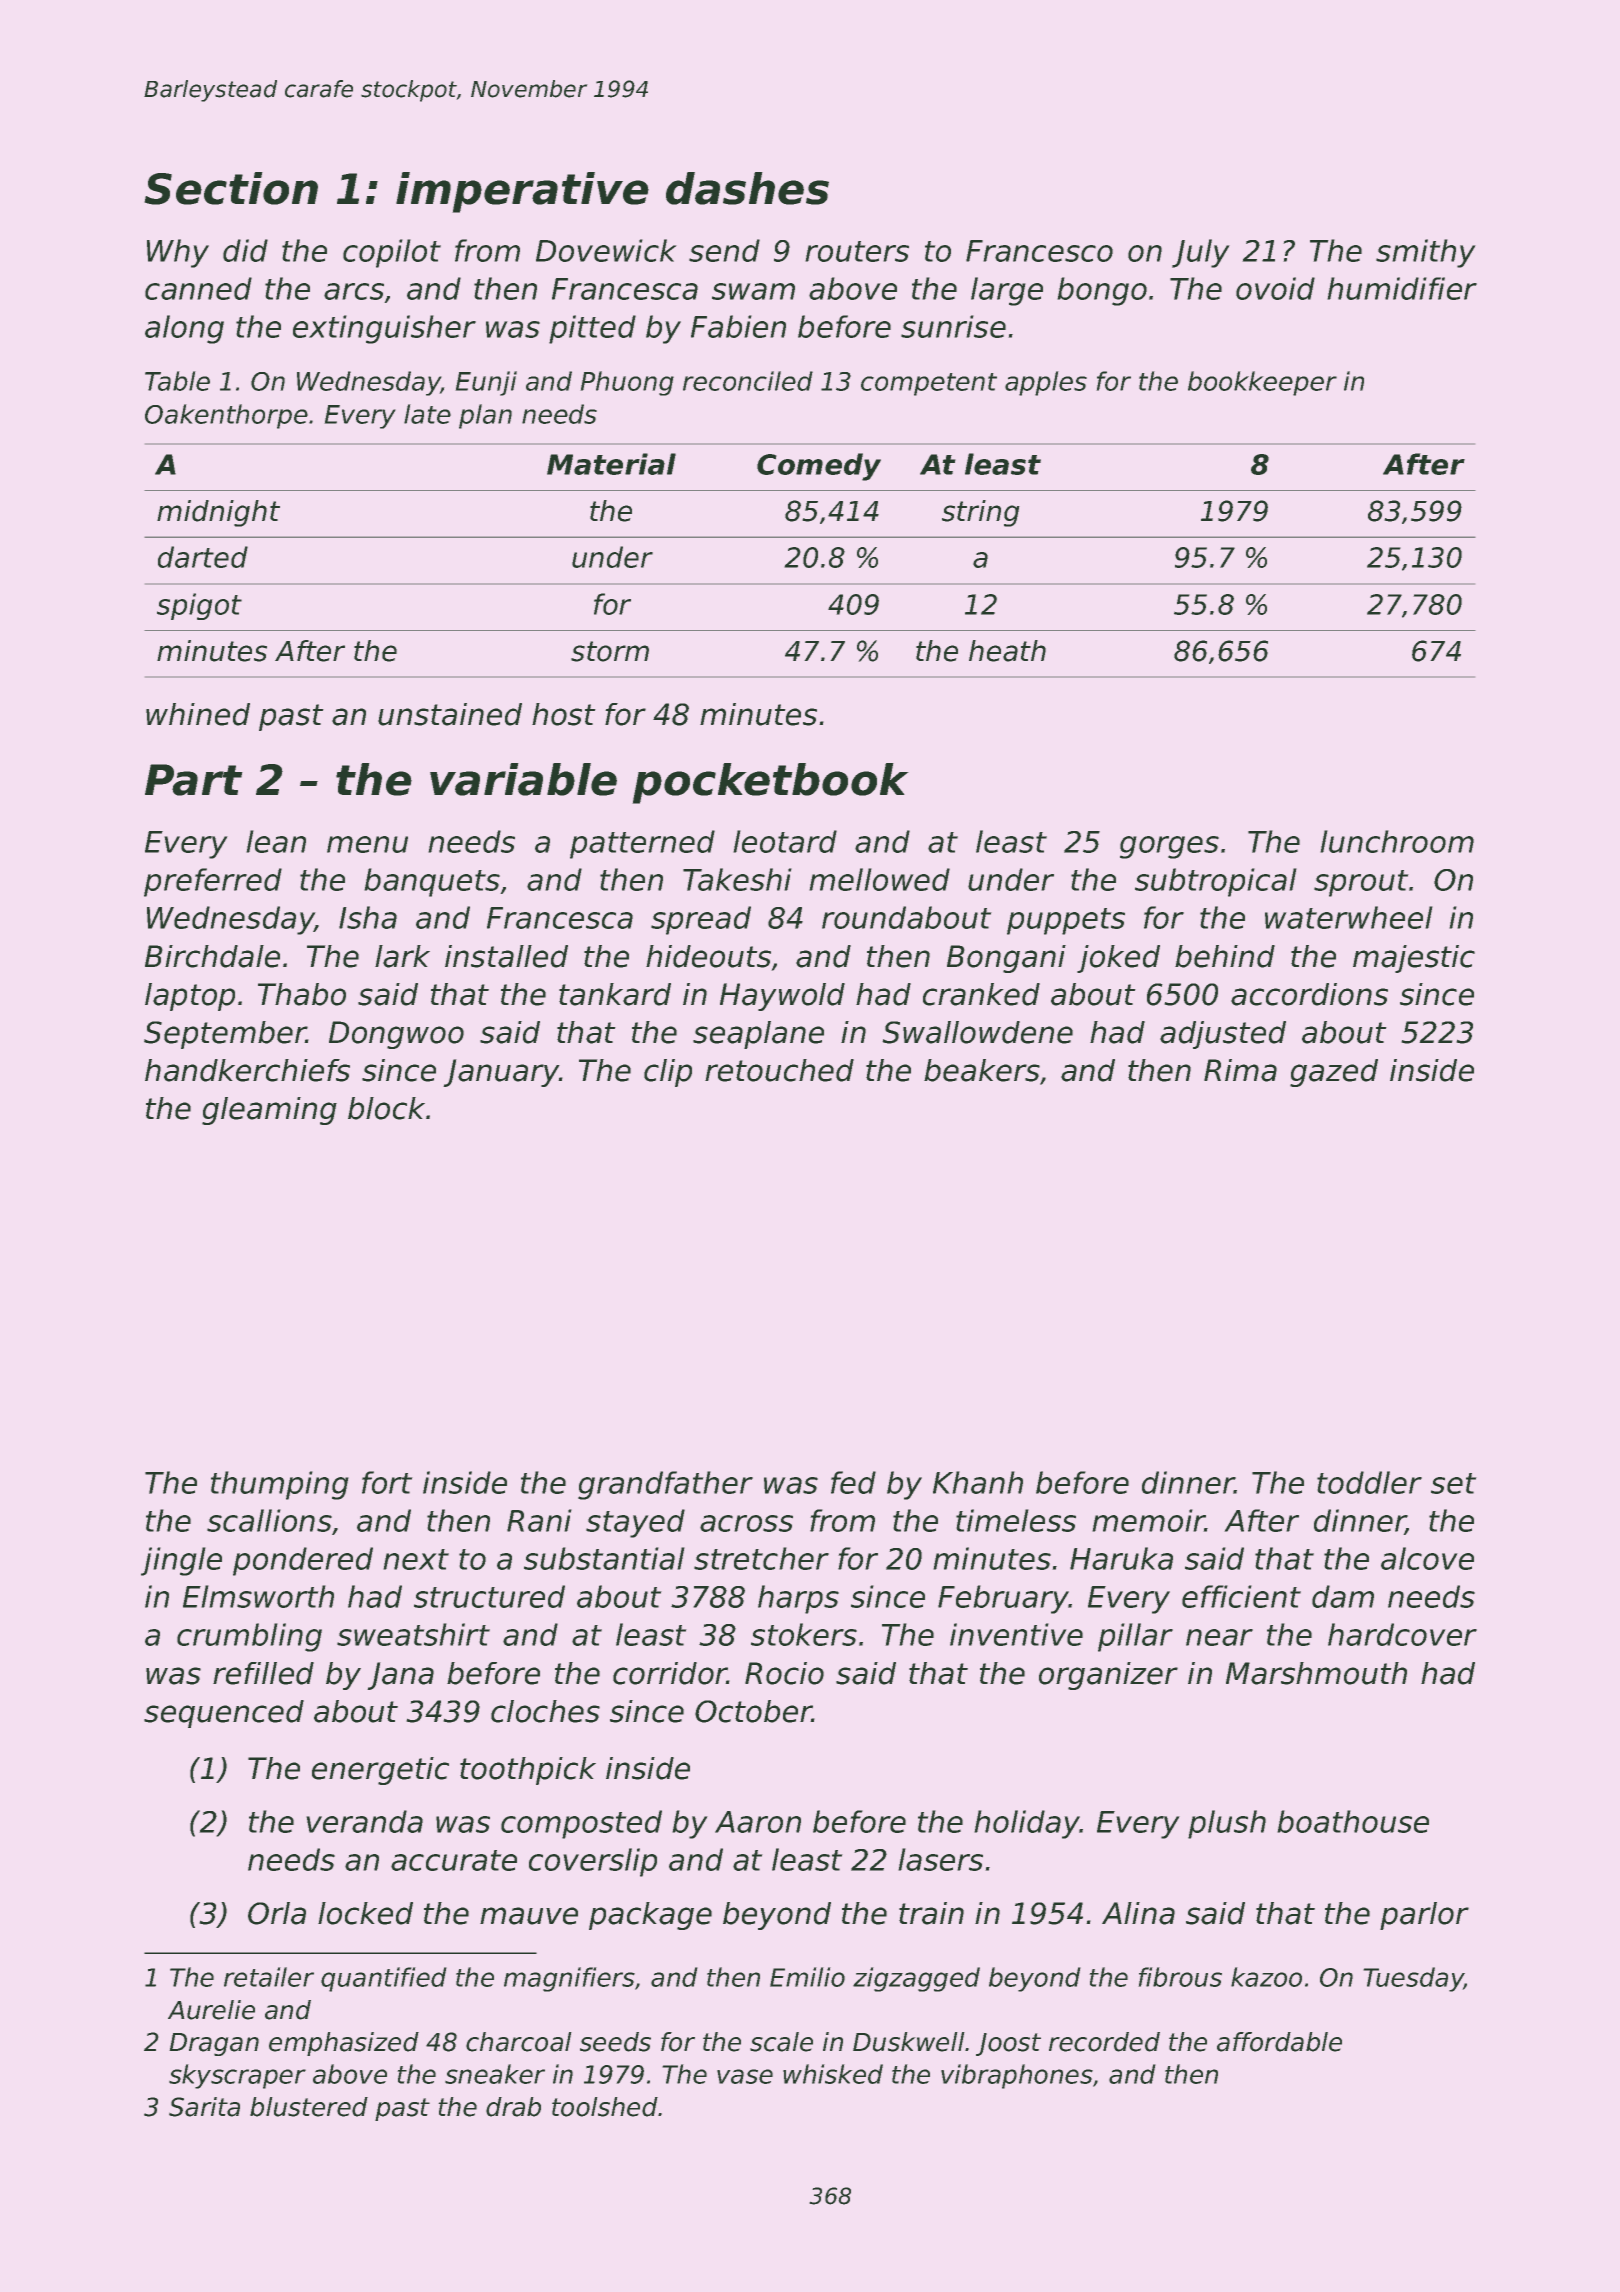 Image resolution: width=1620 pixels, height=2292 pixels. What do you see at coordinates (495, 2074) in the screenshot?
I see `sneaker` at bounding box center [495, 2074].
